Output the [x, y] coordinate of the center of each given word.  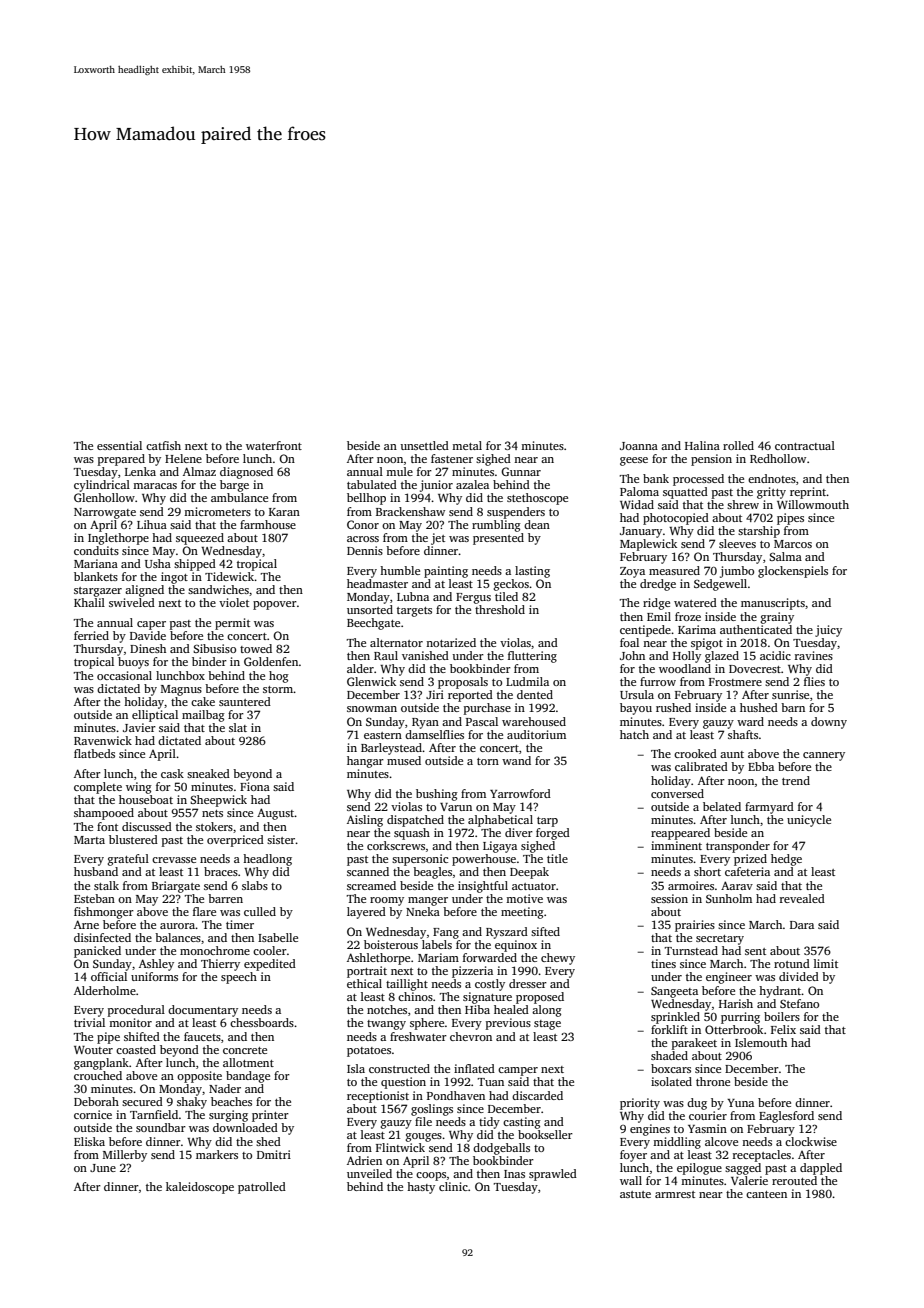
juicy [828, 631]
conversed [677, 793]
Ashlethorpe [378, 959]
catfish [163, 445]
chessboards [262, 1022]
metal [467, 445]
